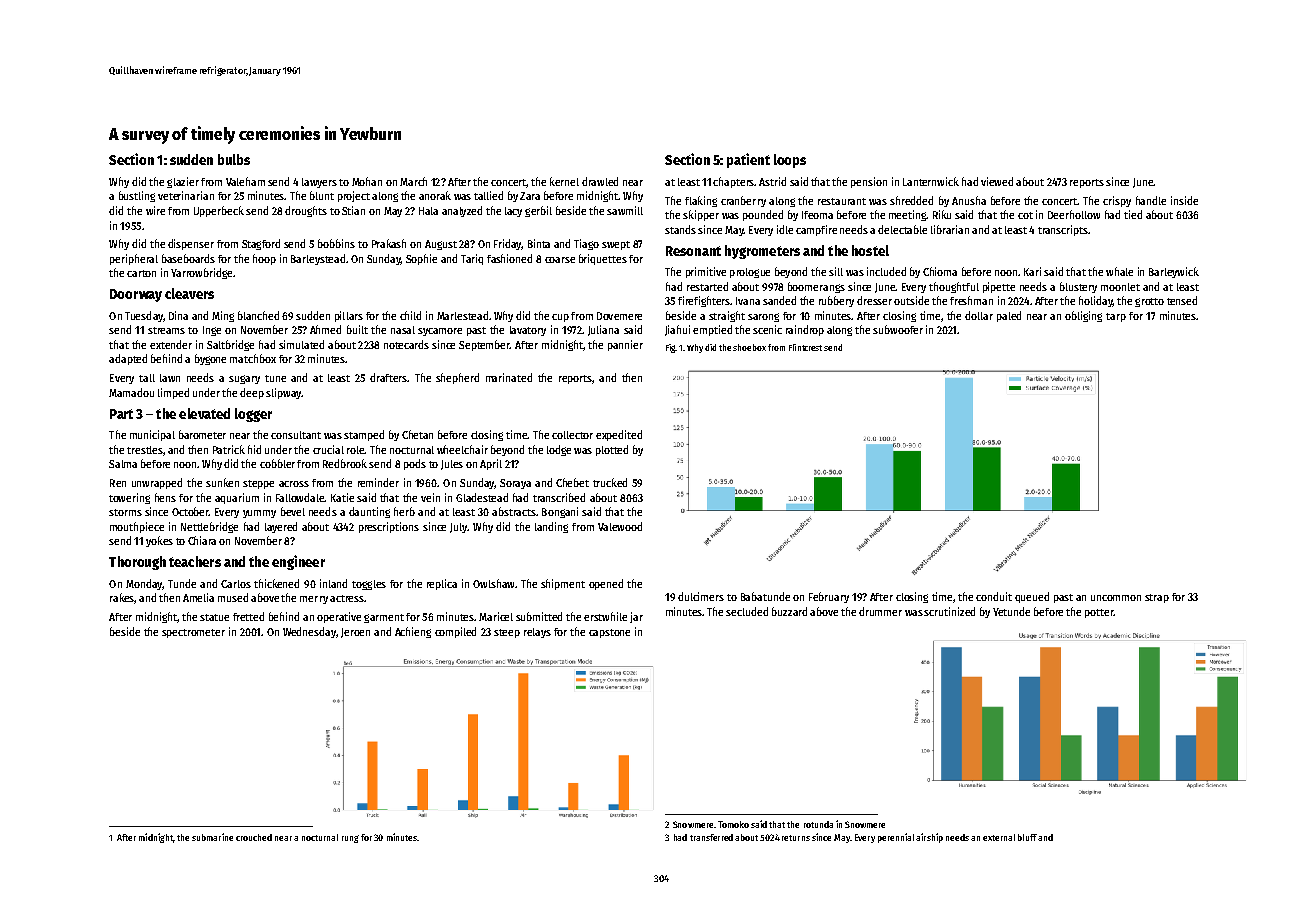 The image size is (1308, 924). Describe the element at coordinates (898, 329) in the page. I see `subwoofer` at that location.
